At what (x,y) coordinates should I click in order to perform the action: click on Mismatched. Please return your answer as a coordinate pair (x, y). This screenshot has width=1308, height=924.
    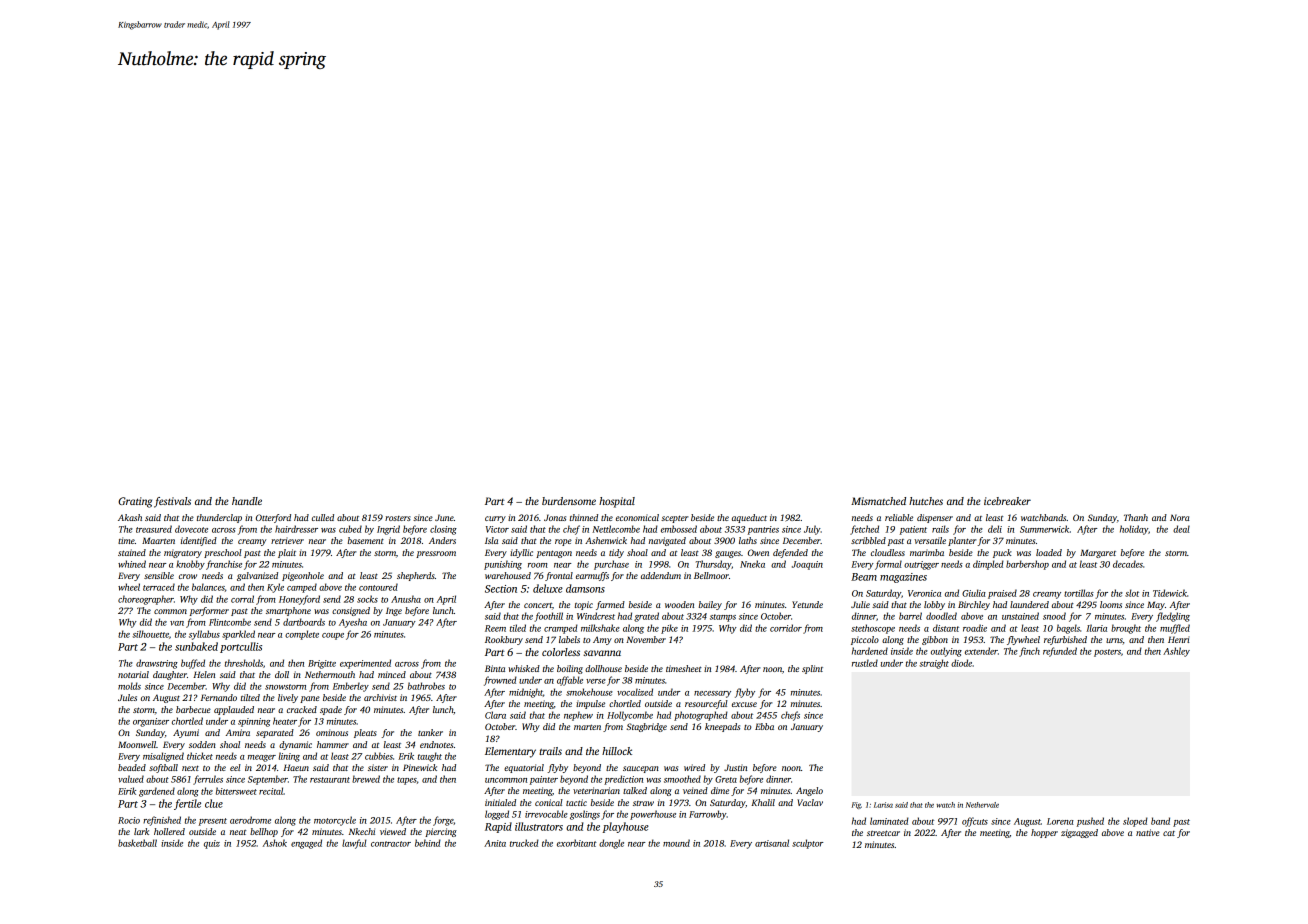
    Looking at the image, I should click on (878, 501).
